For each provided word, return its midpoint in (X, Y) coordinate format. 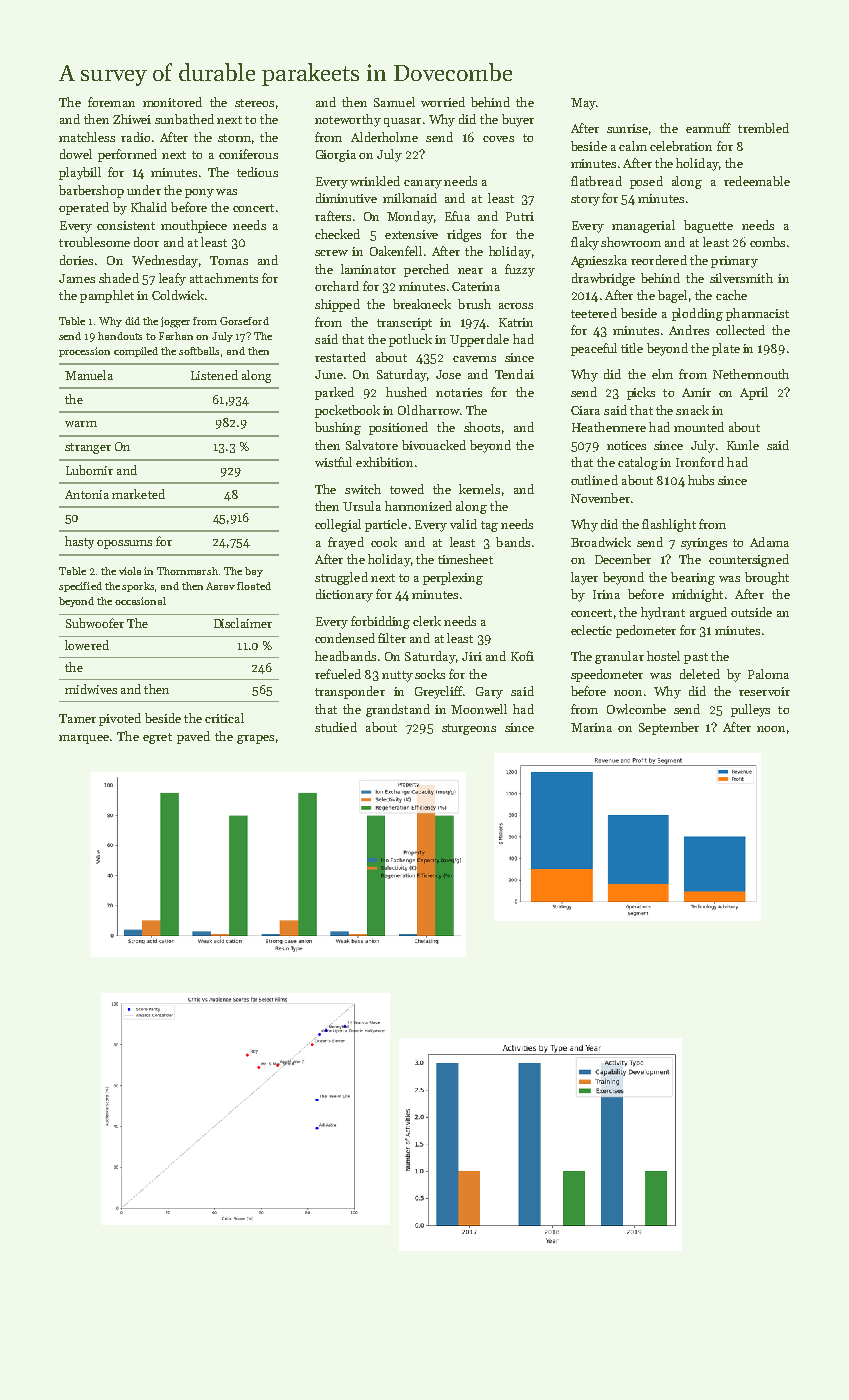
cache (731, 295)
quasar (402, 122)
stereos (254, 103)
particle (386, 525)
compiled (136, 352)
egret (157, 738)
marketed (138, 494)
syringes (704, 544)
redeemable (757, 181)
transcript (404, 324)
